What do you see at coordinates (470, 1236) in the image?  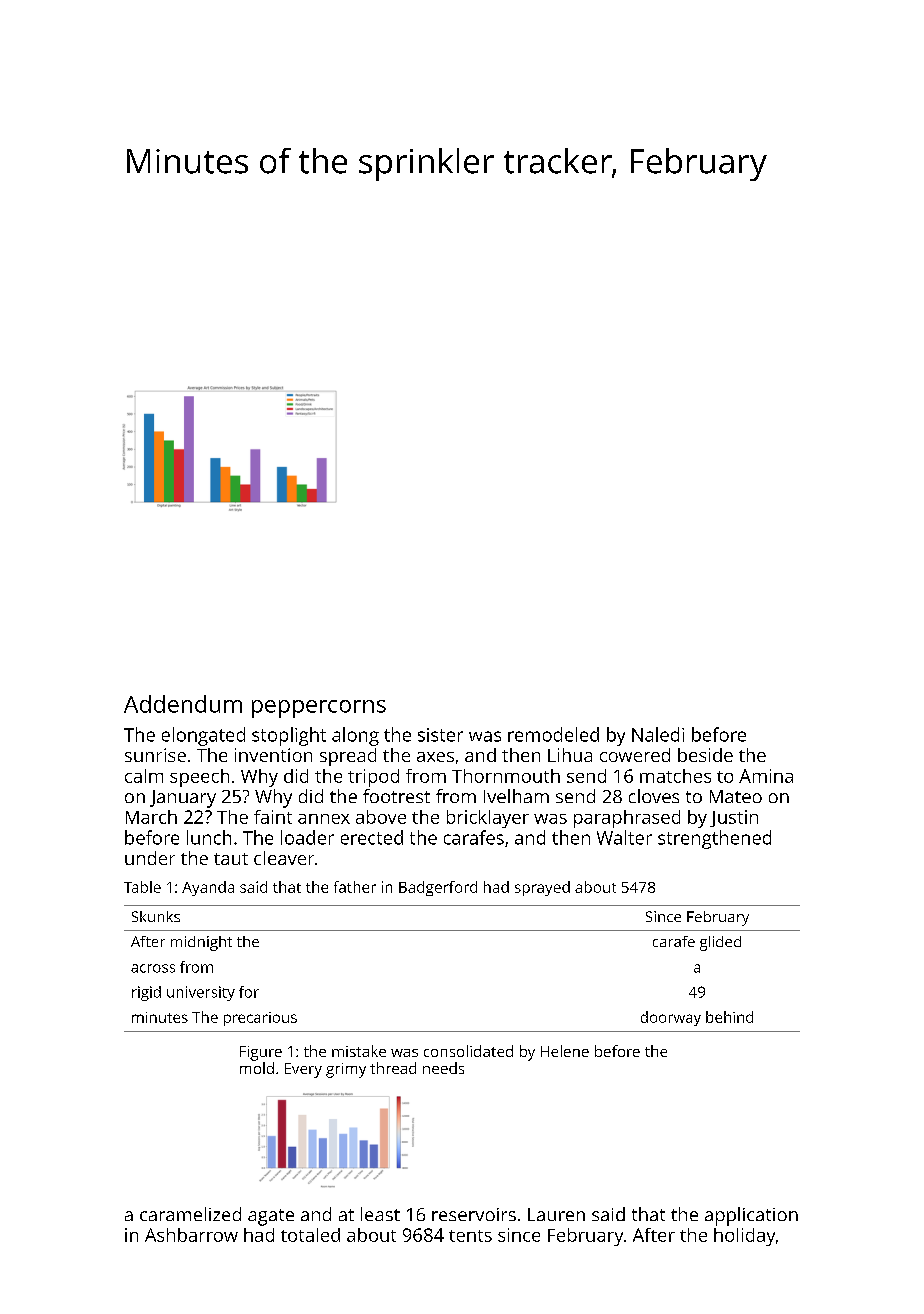 I see `tents` at bounding box center [470, 1236].
